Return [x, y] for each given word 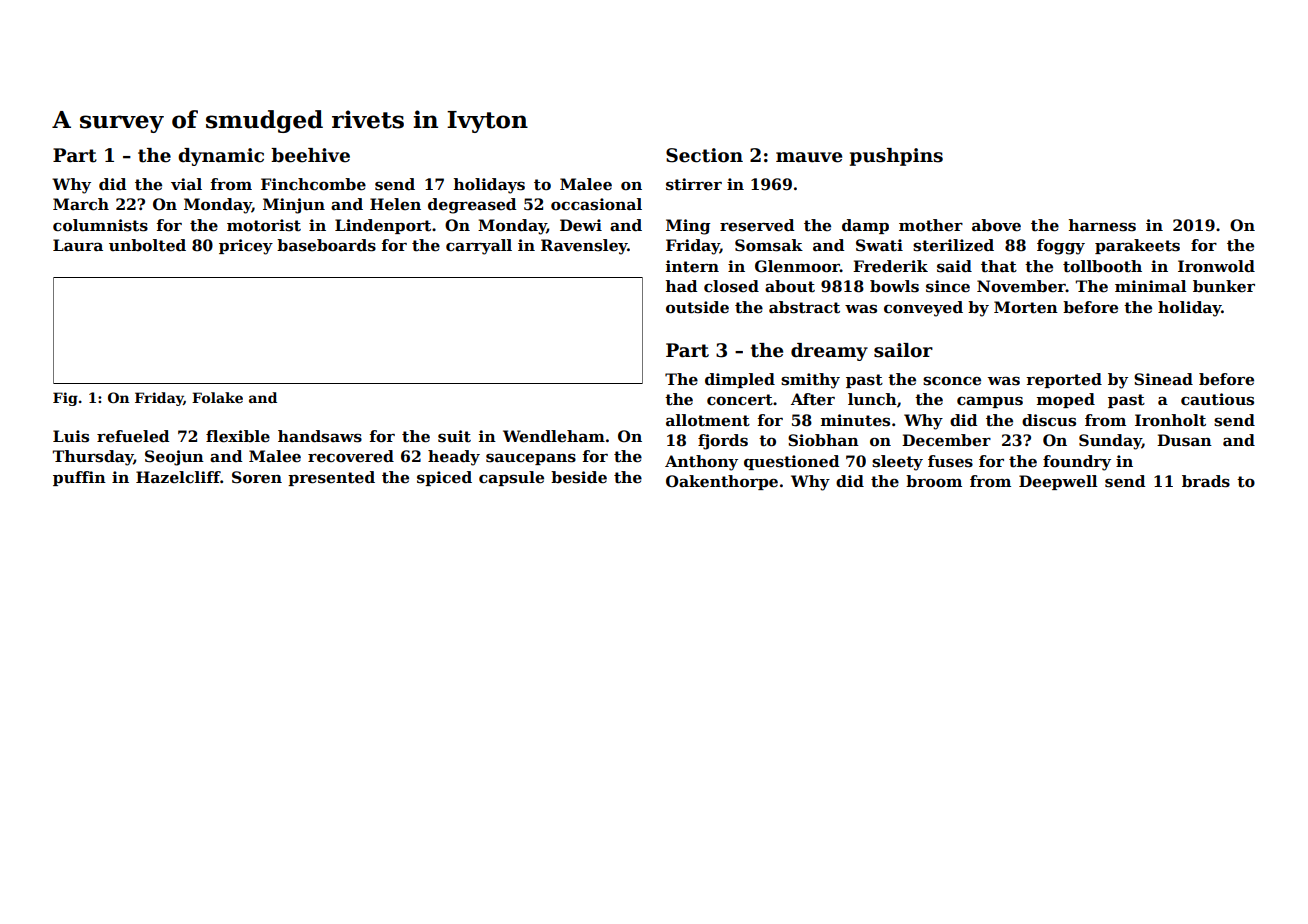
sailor [903, 350]
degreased [472, 206]
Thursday [93, 458]
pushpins [896, 157]
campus [990, 402]
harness [1102, 225]
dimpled [740, 380]
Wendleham [554, 436]
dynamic [221, 157]
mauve [809, 157]
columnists [100, 225]
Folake [217, 397]
